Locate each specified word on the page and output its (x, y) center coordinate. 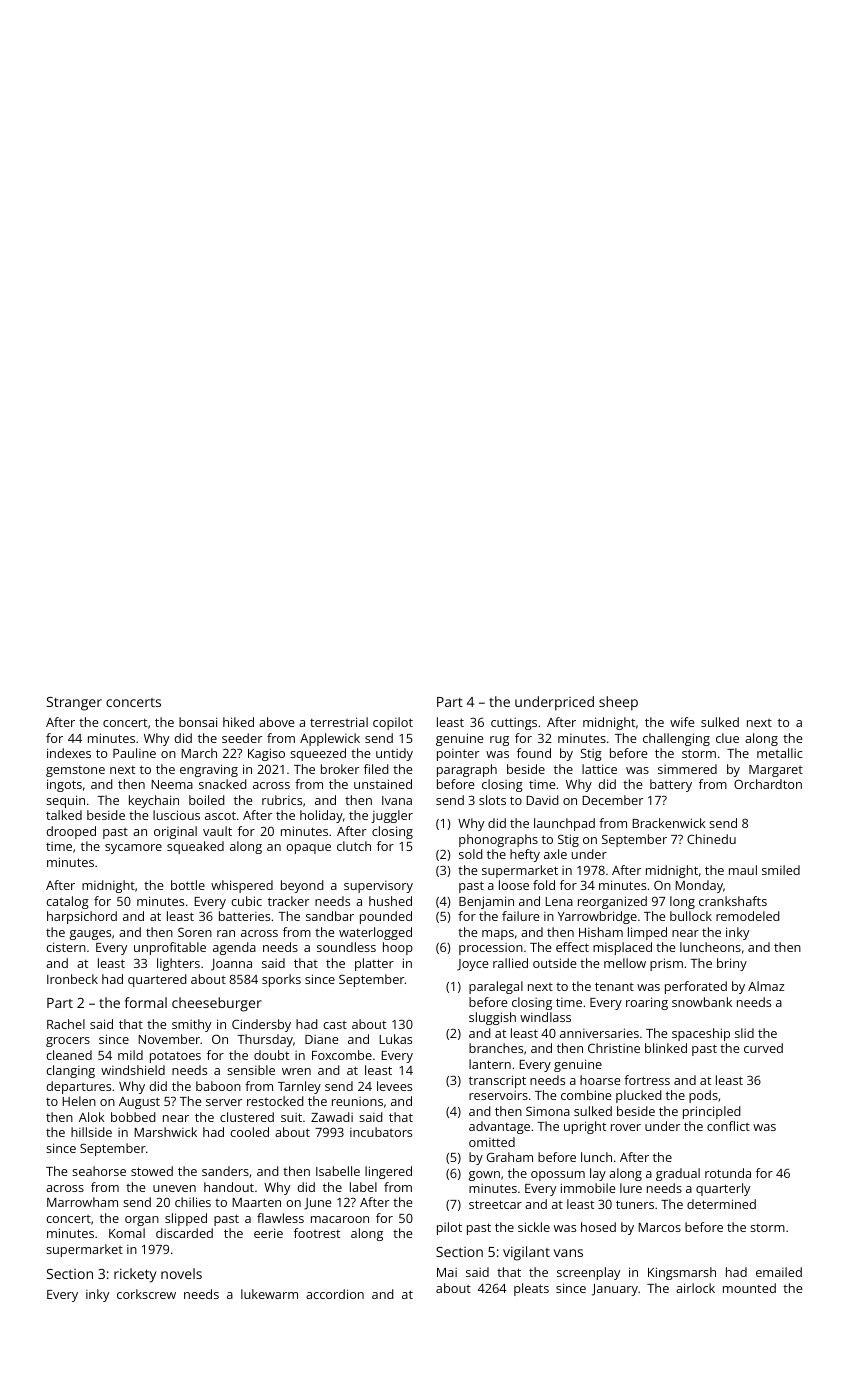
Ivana (397, 800)
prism (666, 964)
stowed (152, 1171)
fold (544, 885)
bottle (188, 885)
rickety (135, 1275)
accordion (335, 1294)
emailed (779, 1272)
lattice (599, 769)
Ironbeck (72, 979)
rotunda (728, 1173)
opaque (308, 849)
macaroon (340, 1219)
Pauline (134, 753)
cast (335, 1025)
